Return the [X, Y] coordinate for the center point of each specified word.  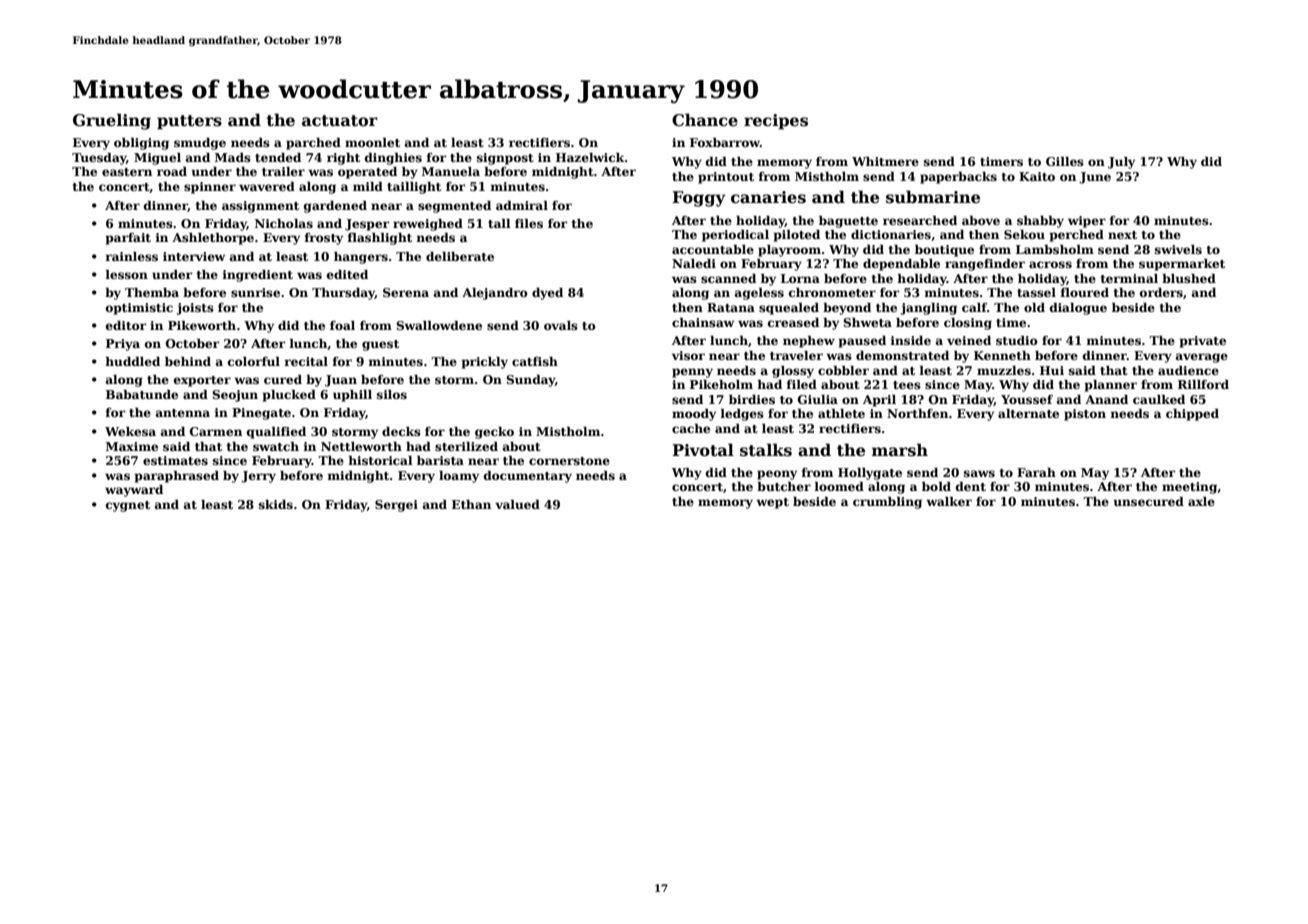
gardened [335, 207]
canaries [768, 197]
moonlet [372, 142]
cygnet [128, 506]
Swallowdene [439, 325]
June [1095, 178]
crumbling [887, 503]
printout [726, 178]
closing [968, 324]
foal [342, 325]
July [1121, 163]
